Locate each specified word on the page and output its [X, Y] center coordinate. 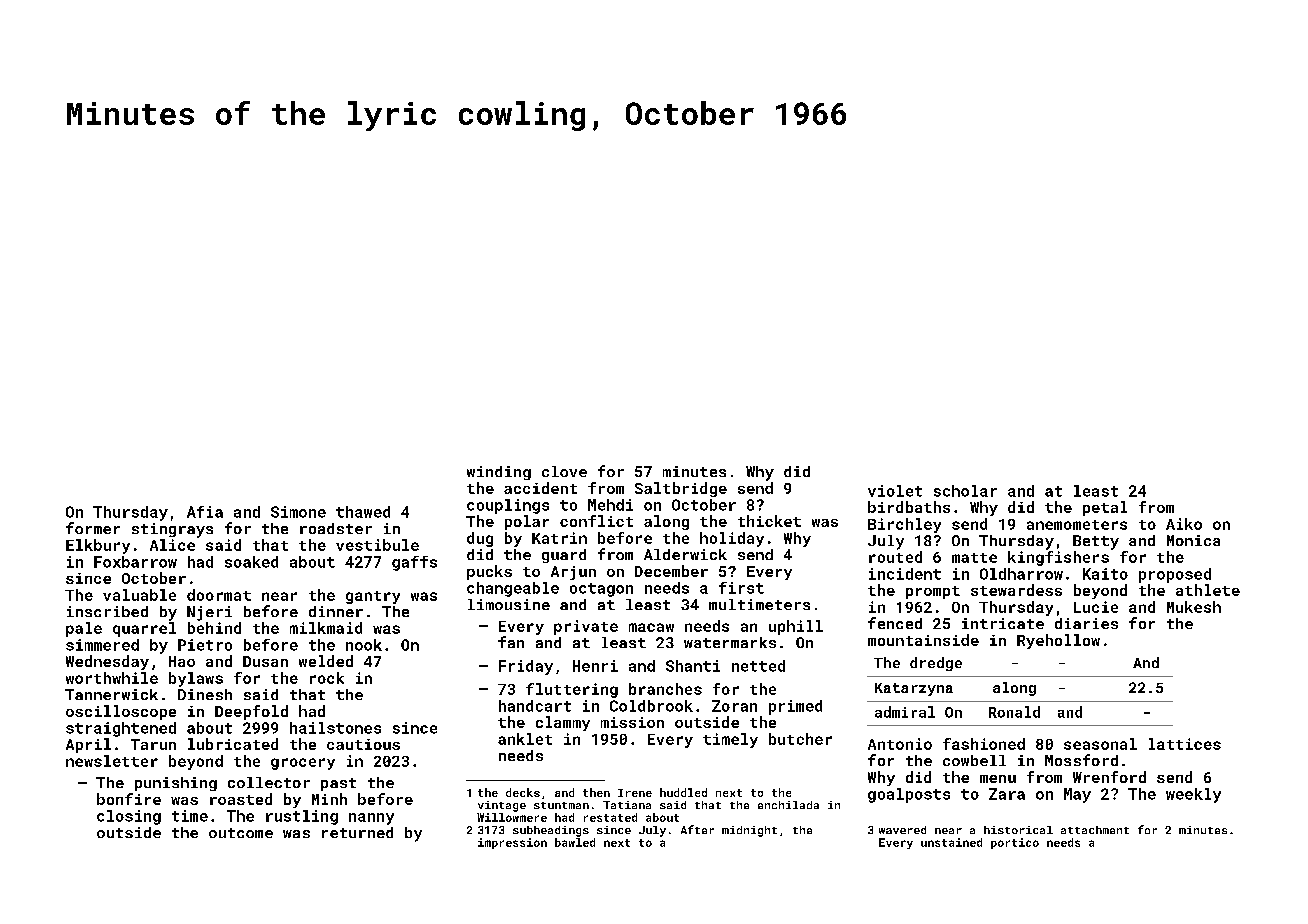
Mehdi [610, 505]
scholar [965, 491]
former [93, 528]
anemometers [1077, 525]
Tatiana [627, 805]
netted [758, 666]
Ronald [1014, 712]
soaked [251, 562]
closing [129, 817]
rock [327, 678]
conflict [596, 521]
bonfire [129, 799]
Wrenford [1109, 777]
